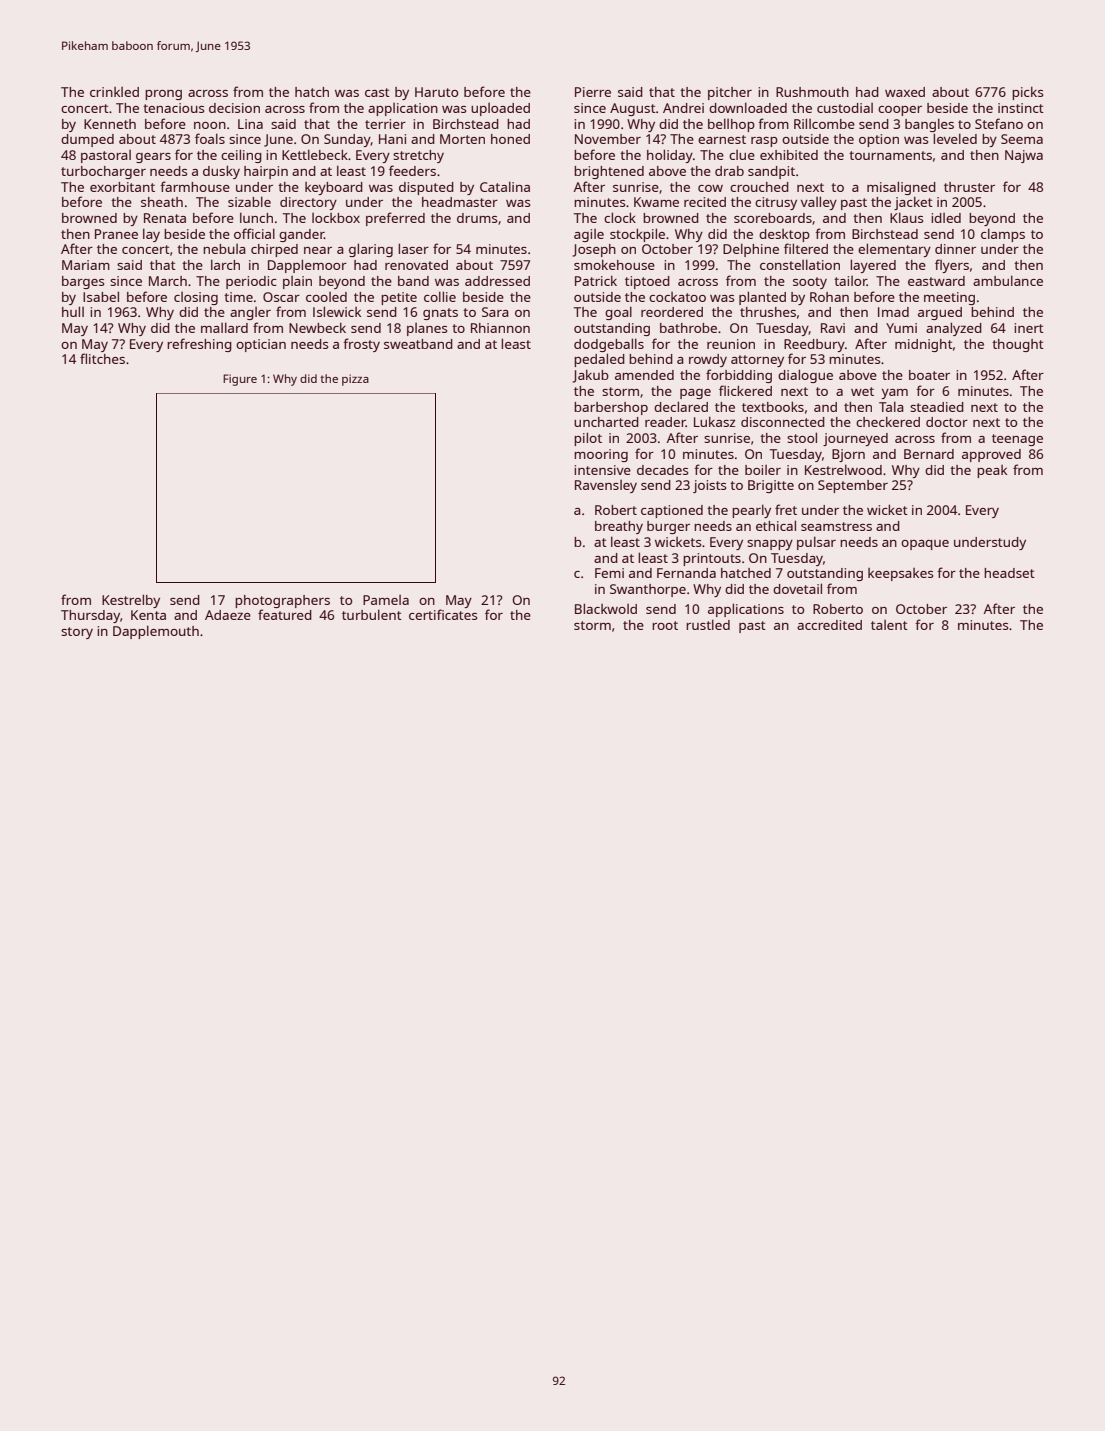  What do you see at coordinates (609, 172) in the page?
I see `brightened` at bounding box center [609, 172].
